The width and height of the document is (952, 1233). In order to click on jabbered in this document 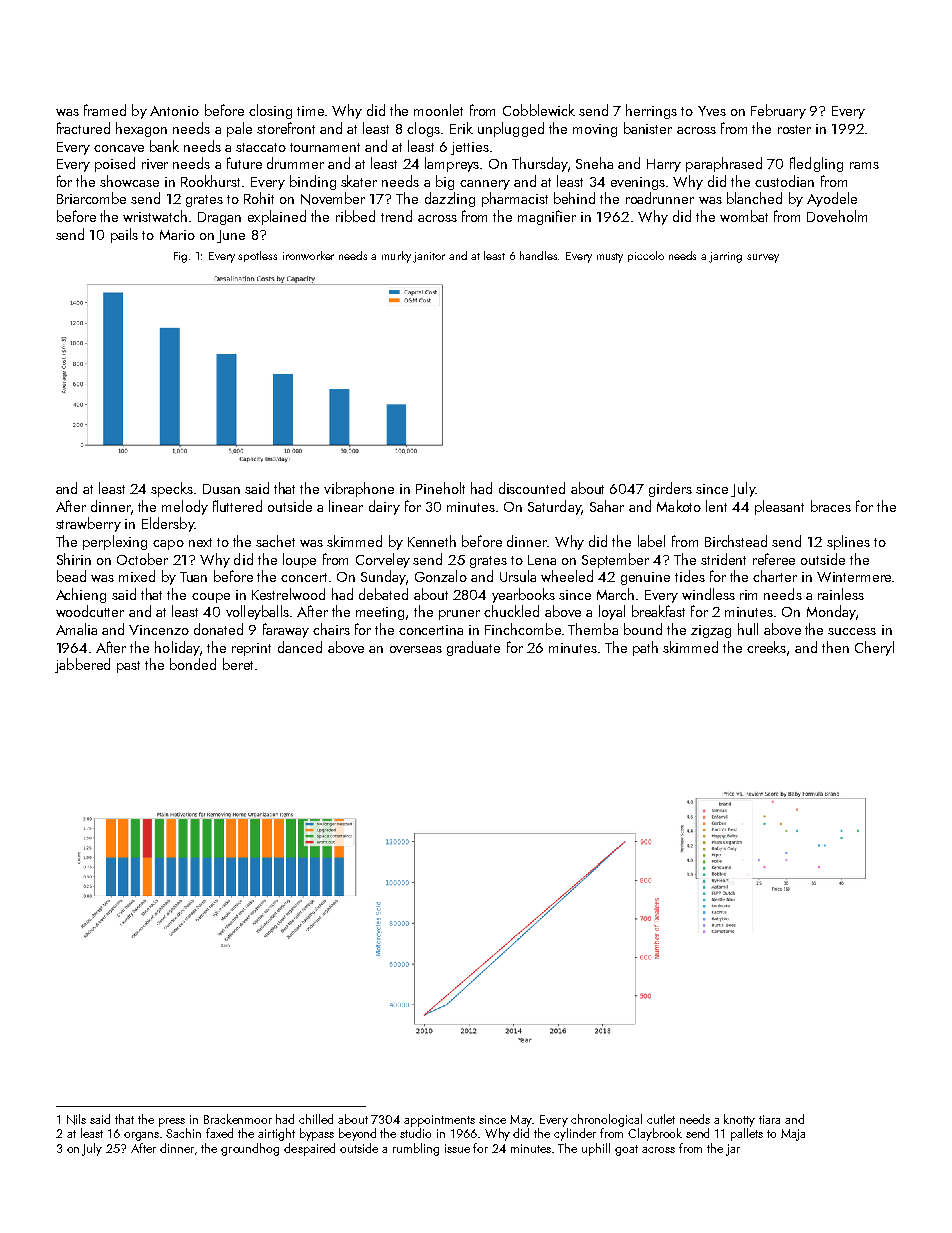, I will do `click(82, 665)`.
